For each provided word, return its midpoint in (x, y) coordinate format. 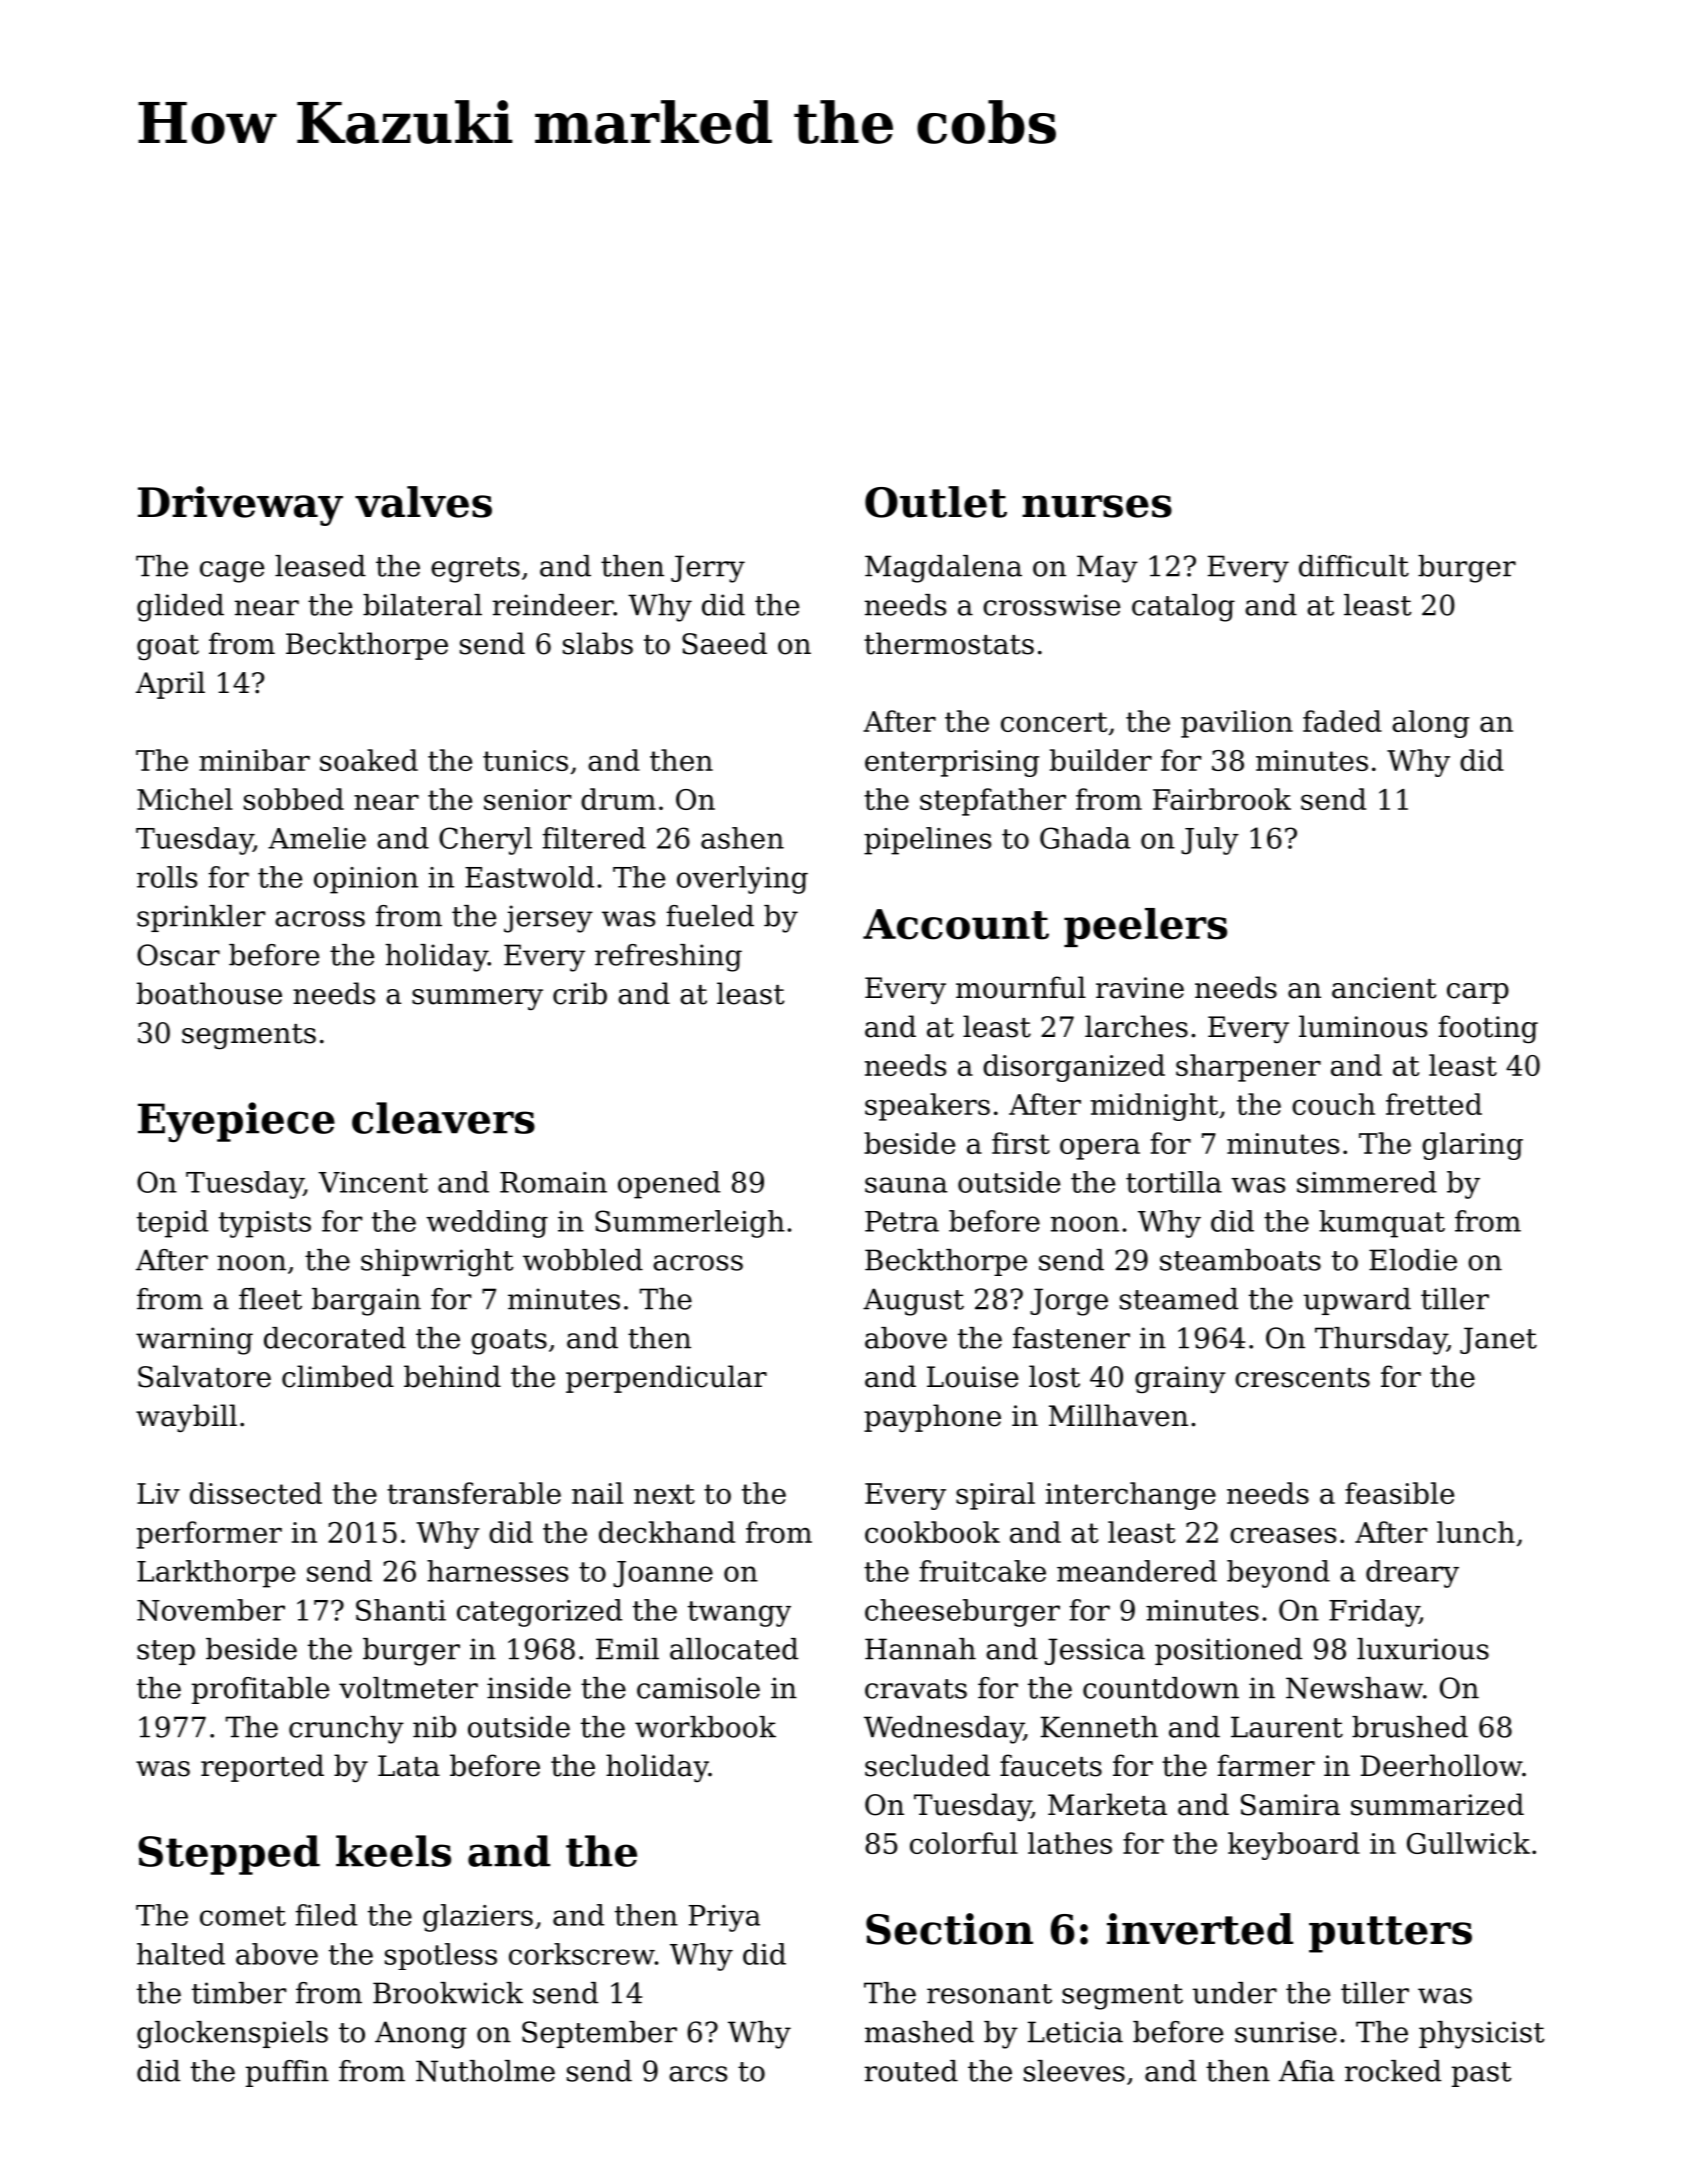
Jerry (708, 569)
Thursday (1381, 1341)
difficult (1354, 566)
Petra (902, 1221)
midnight (1154, 1107)
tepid (172, 1224)
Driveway (240, 506)
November (211, 1610)
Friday (1374, 1613)
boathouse (209, 993)
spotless (441, 1956)
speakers (927, 1107)
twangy (739, 1614)
